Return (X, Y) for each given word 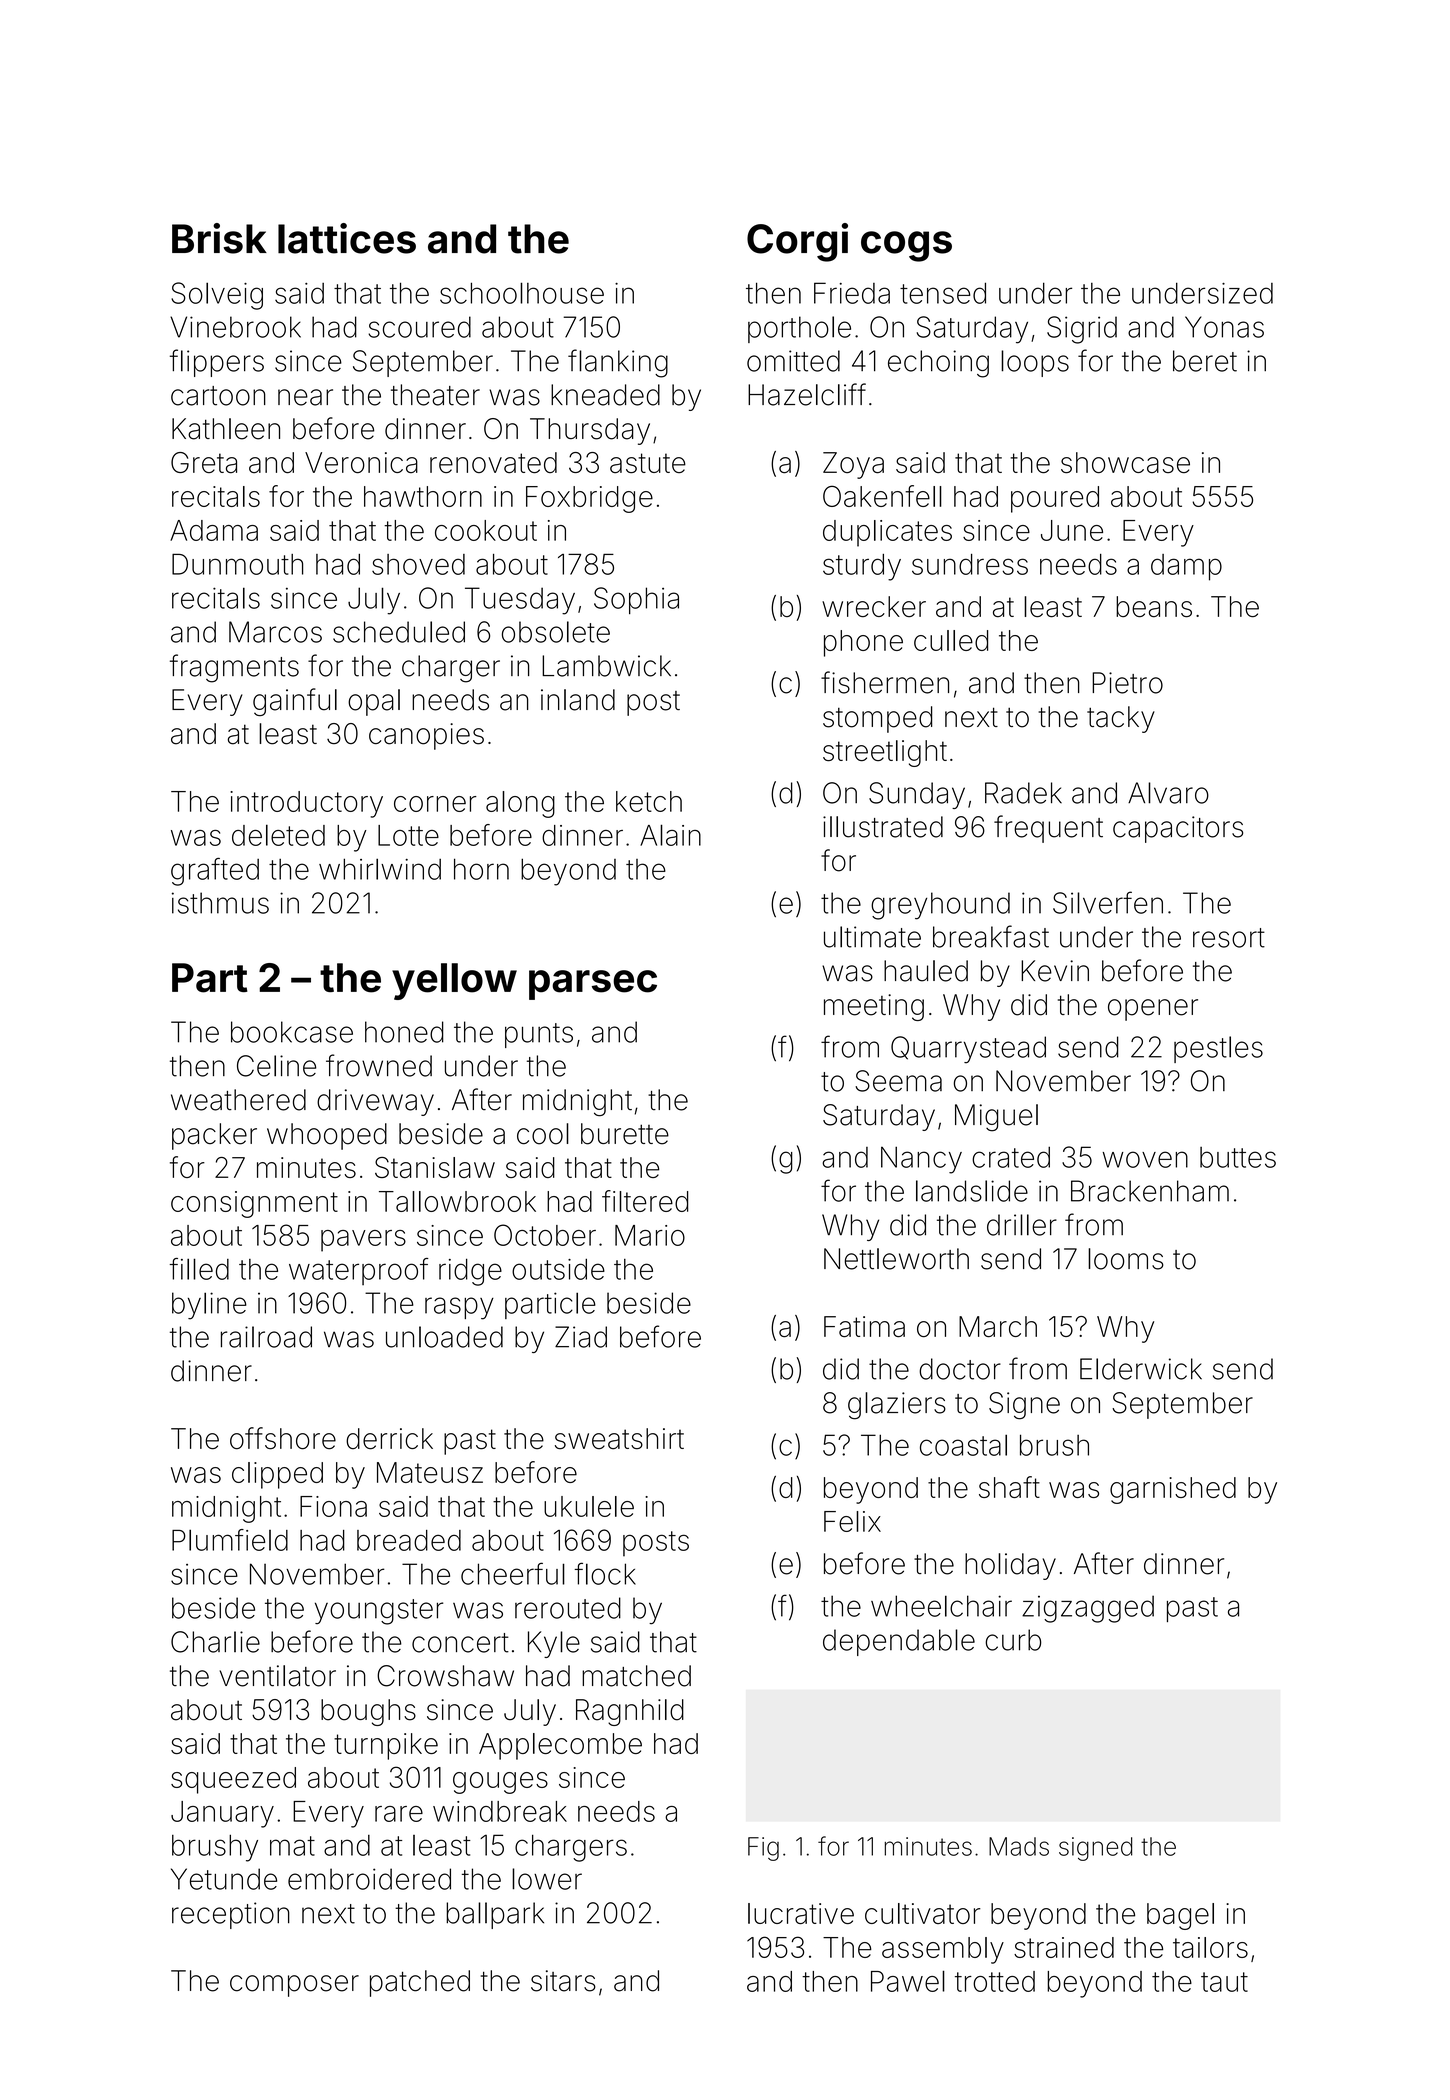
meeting (874, 1007)
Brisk (219, 238)
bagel (1180, 1916)
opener (1153, 1010)
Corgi (797, 242)
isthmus (220, 903)
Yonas (1224, 327)
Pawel (908, 1981)
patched (420, 1983)
